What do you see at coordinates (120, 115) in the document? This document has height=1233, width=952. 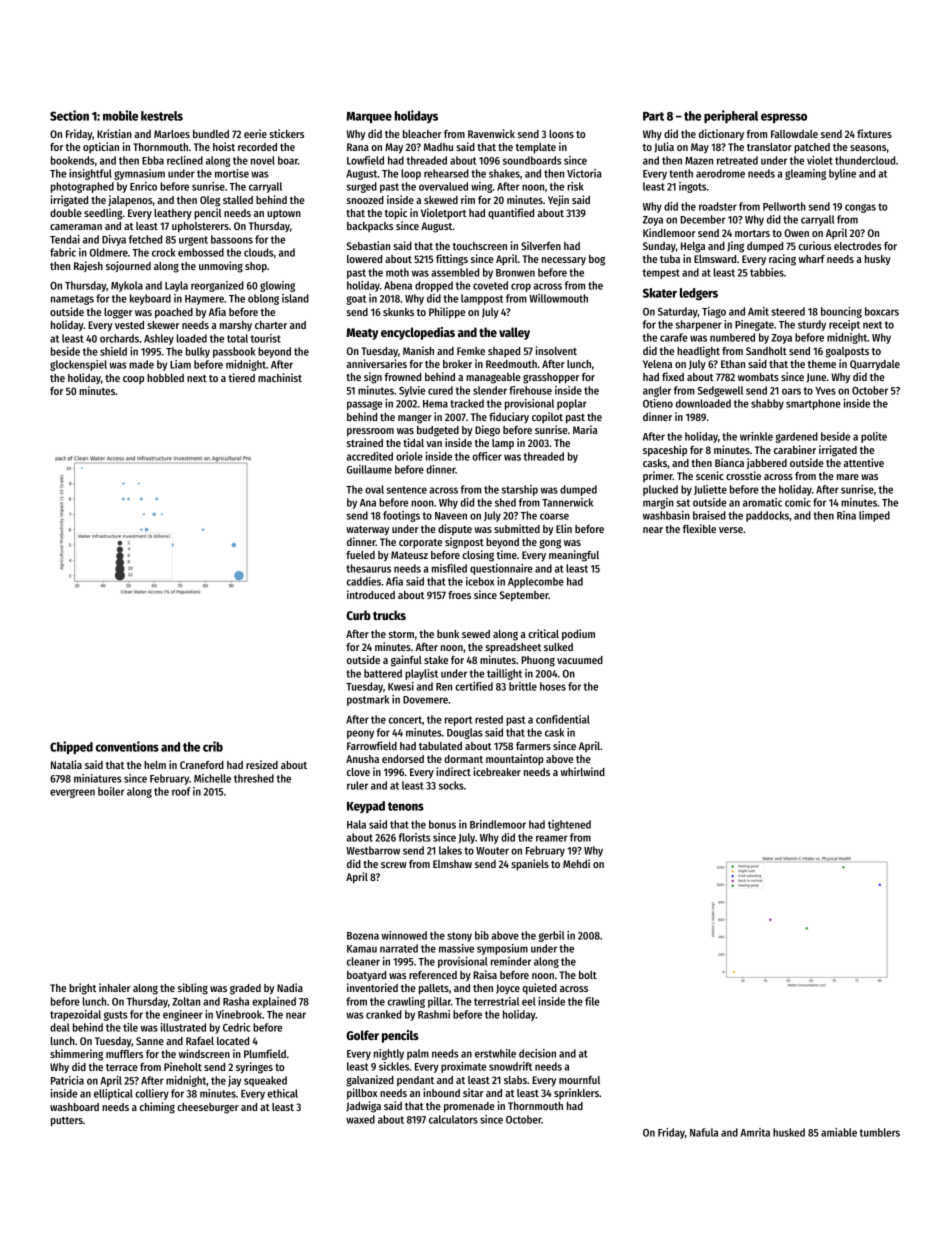 I see `mobile` at bounding box center [120, 115].
